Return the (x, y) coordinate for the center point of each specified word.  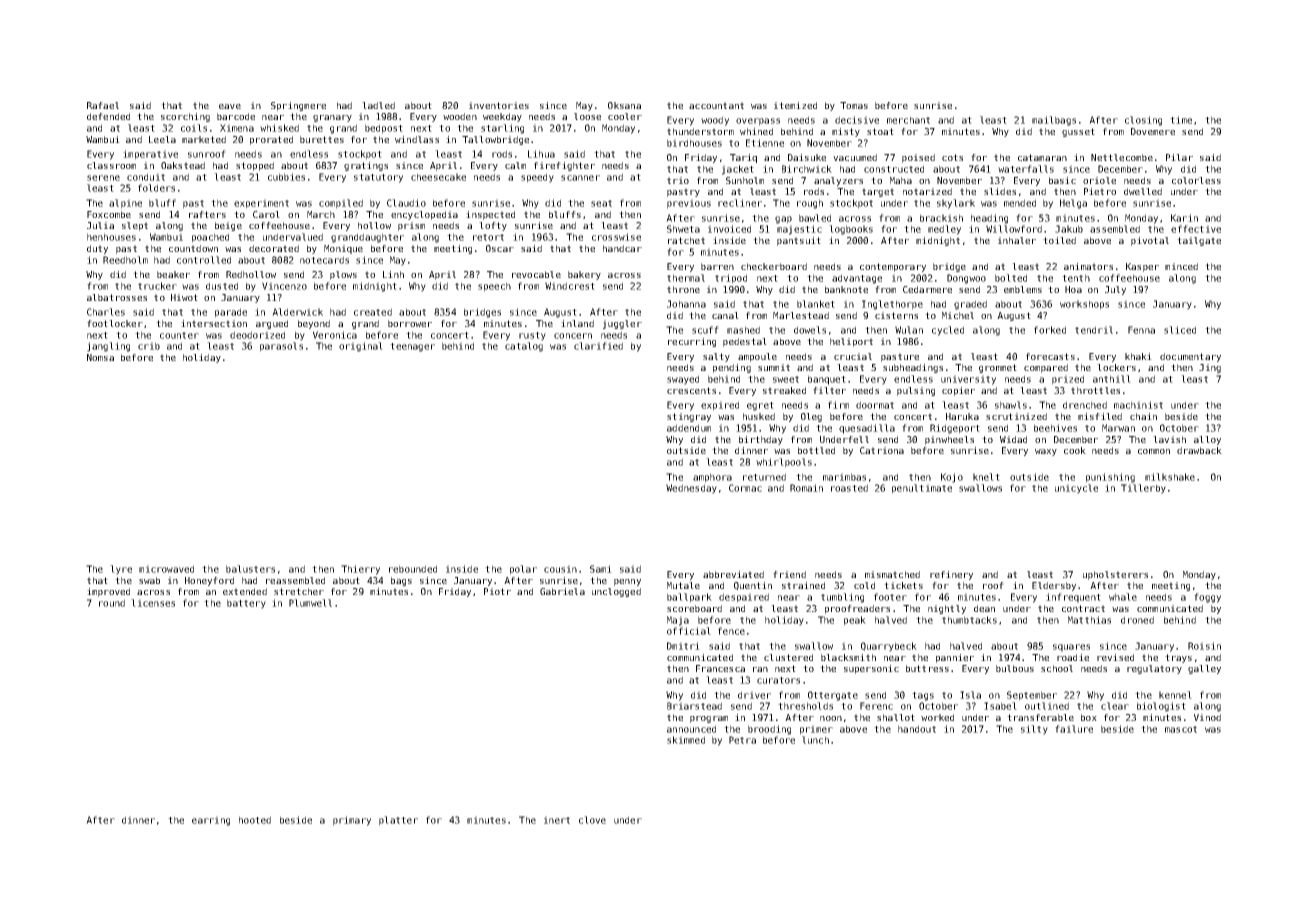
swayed (683, 380)
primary (352, 821)
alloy (1207, 440)
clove (592, 820)
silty (1034, 730)
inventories (499, 105)
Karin (1184, 218)
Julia (100, 225)
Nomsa (100, 357)
